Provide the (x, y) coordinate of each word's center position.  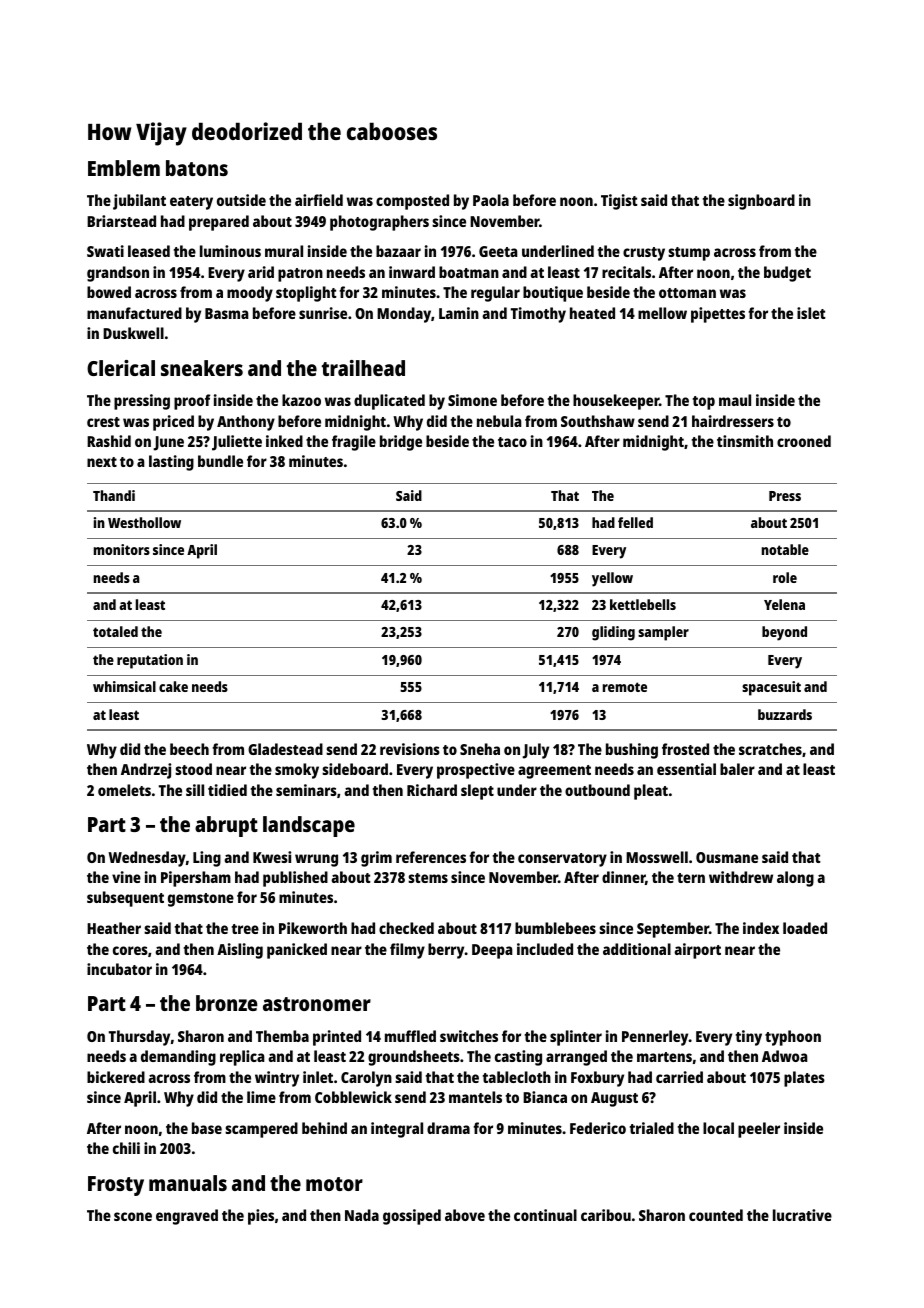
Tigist (619, 202)
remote (625, 687)
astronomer (317, 1004)
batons (197, 168)
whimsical (124, 686)
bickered (116, 1077)
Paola (491, 200)
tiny (749, 1038)
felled (635, 522)
